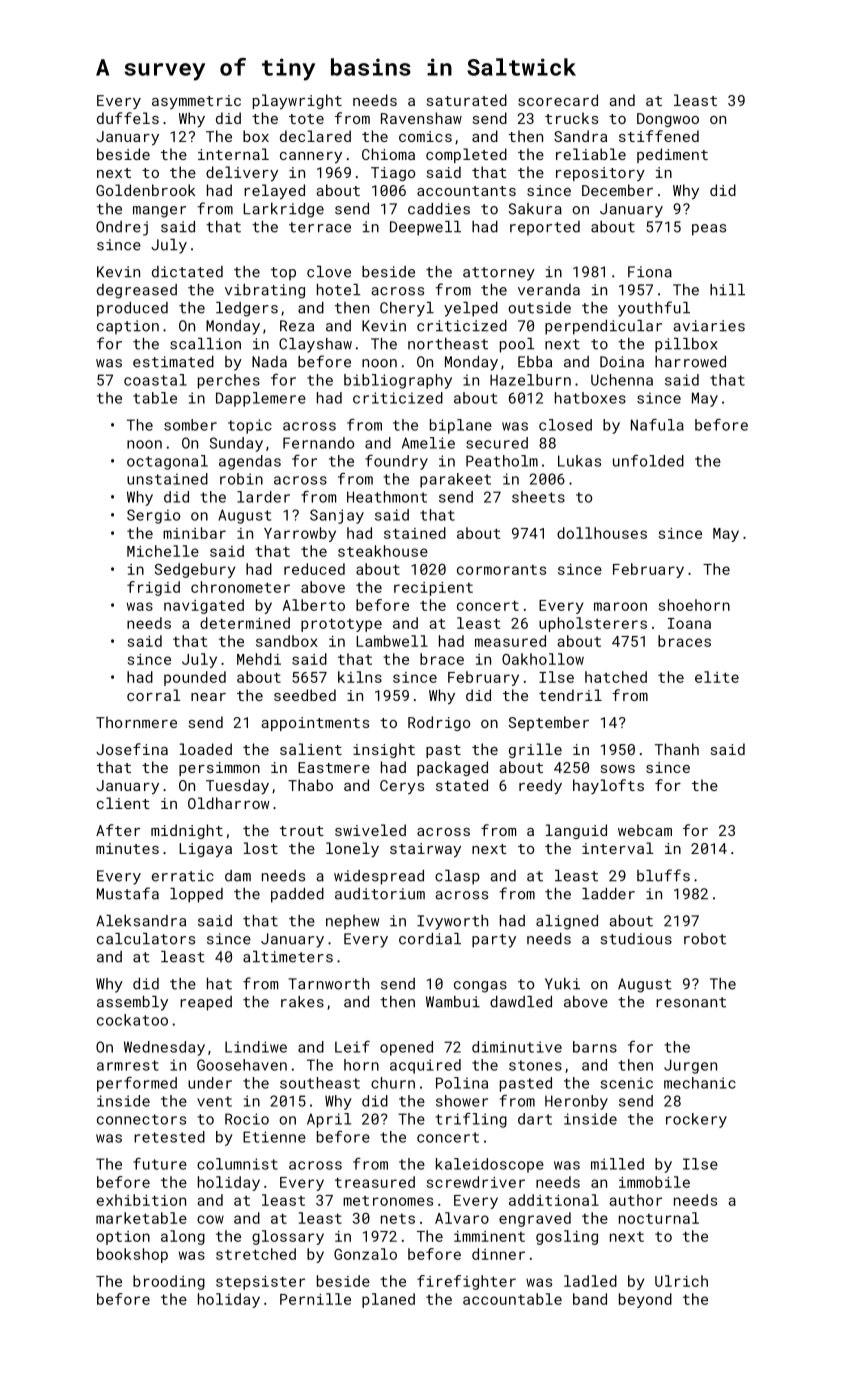  Describe the element at coordinates (462, 1101) in the page. I see `shower` at that location.
